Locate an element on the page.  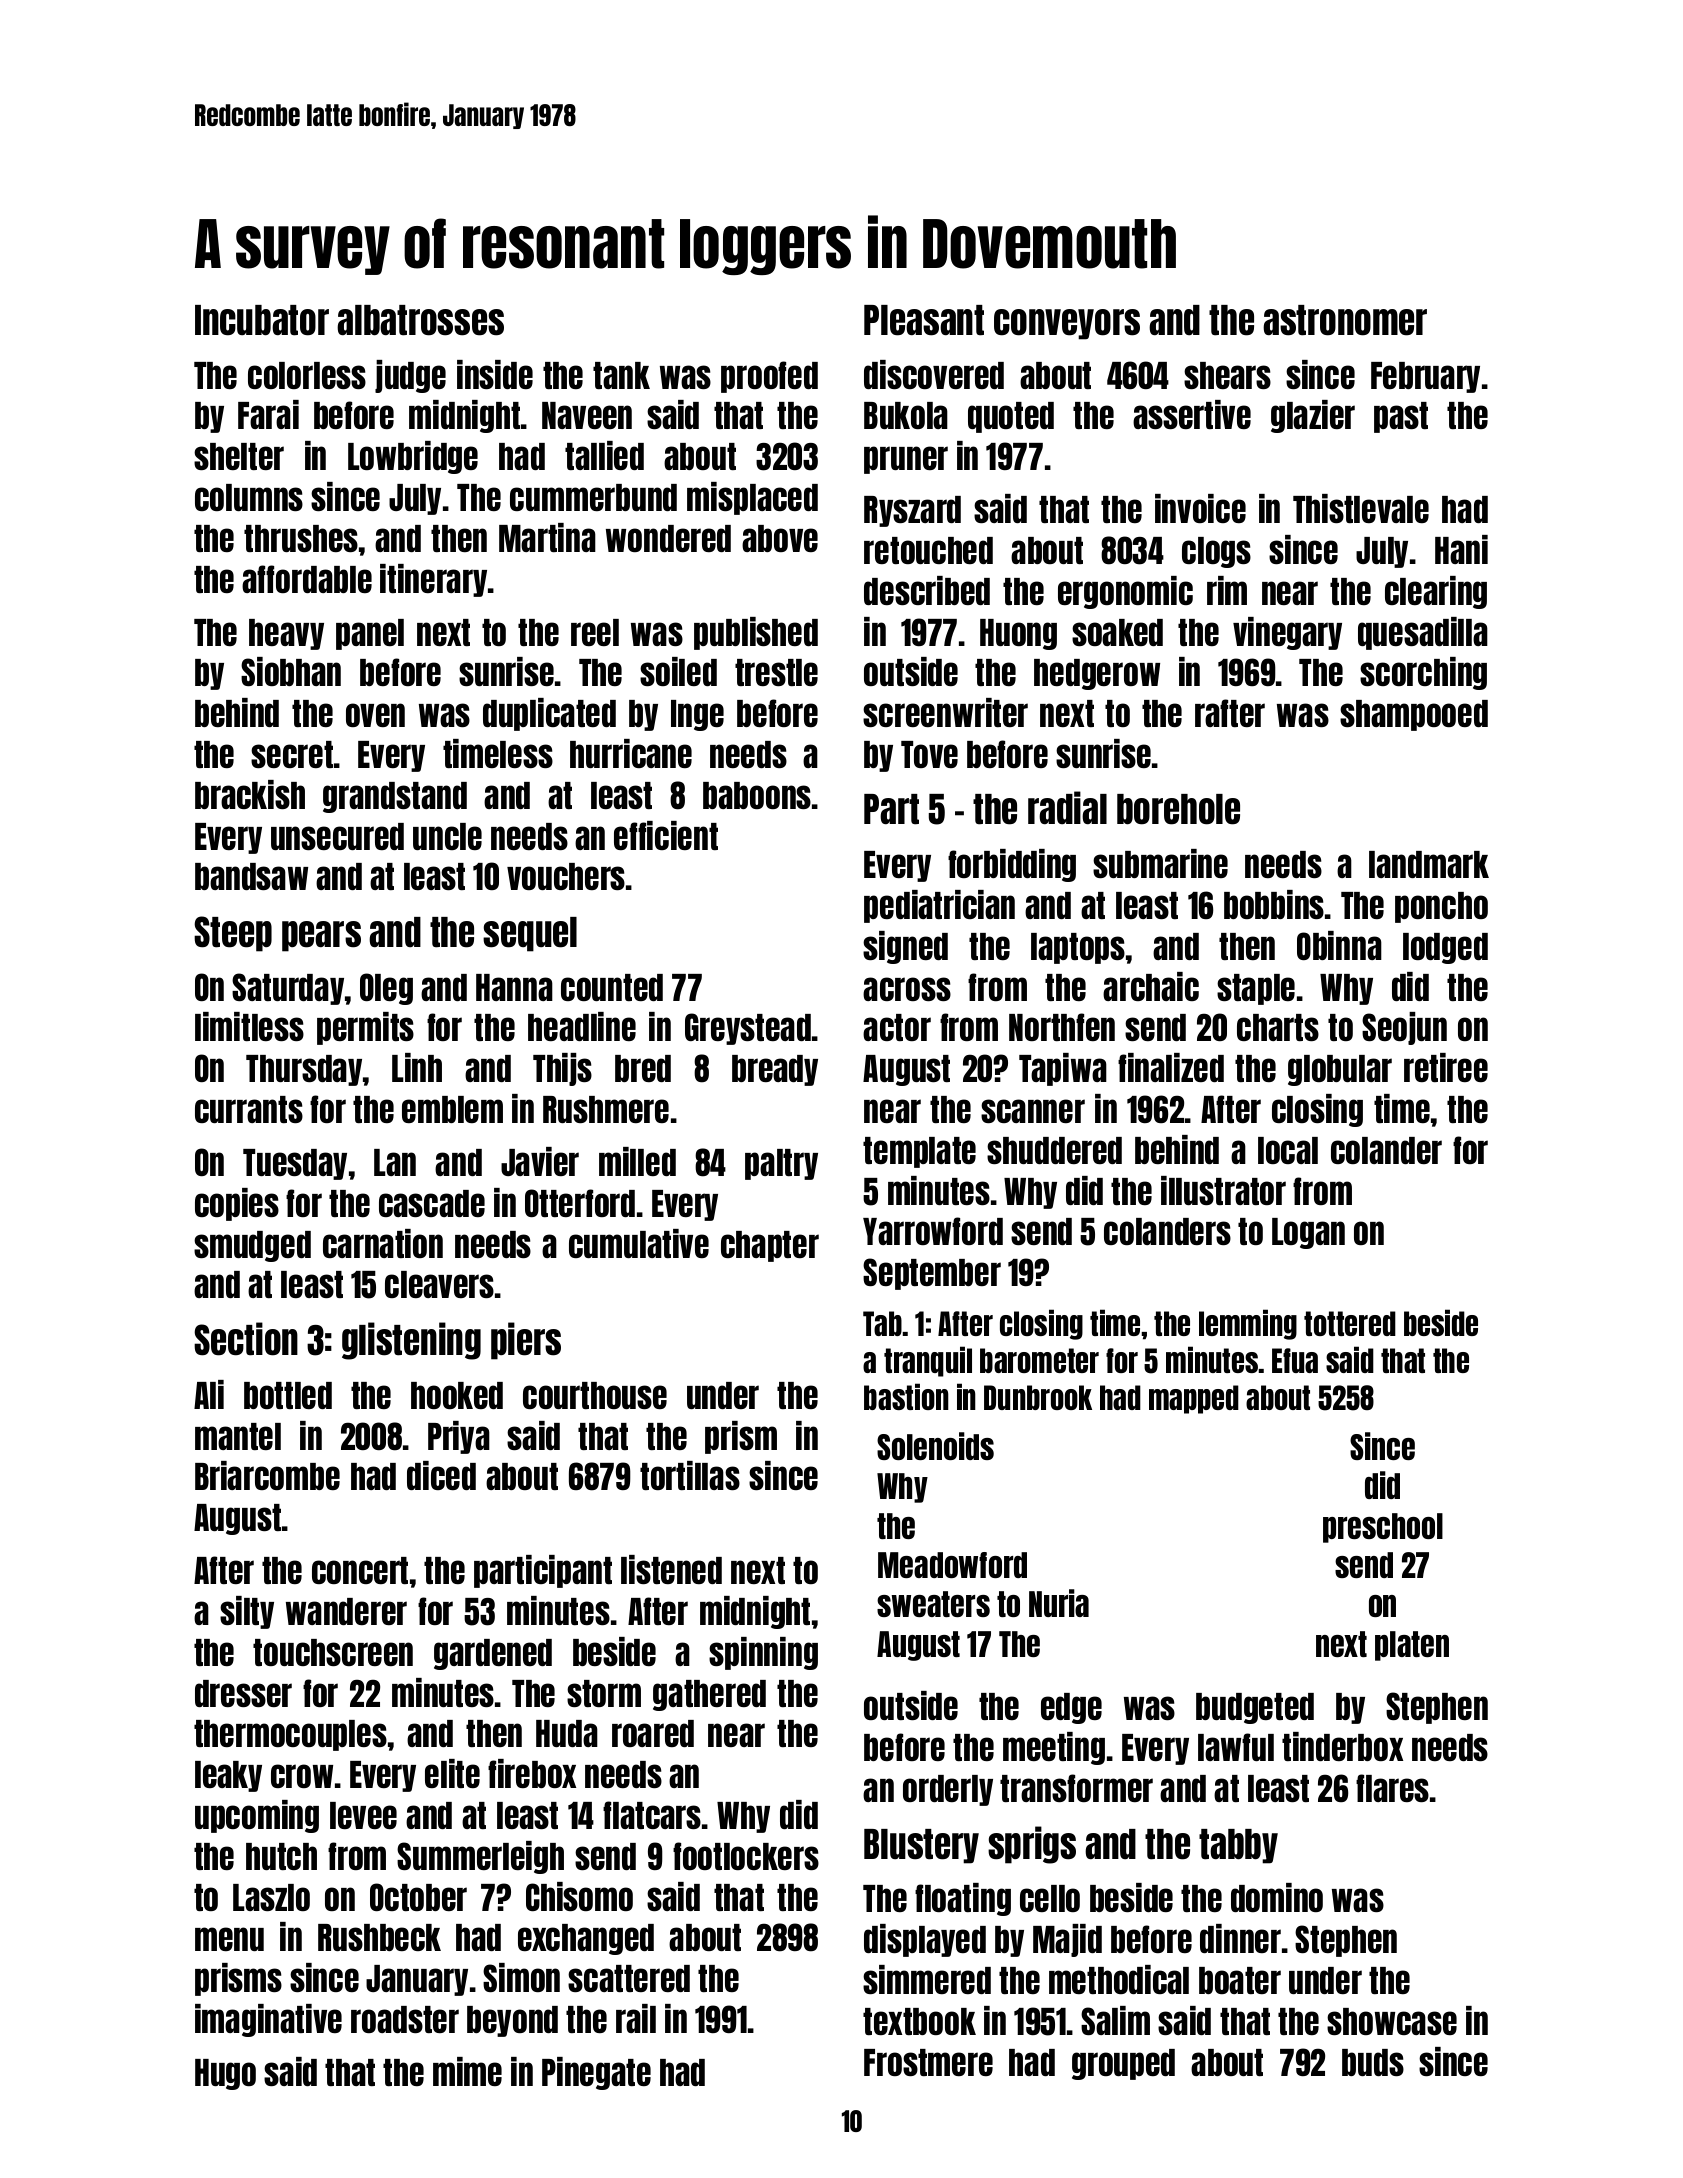
bastion is located at coordinates (906, 1396).
